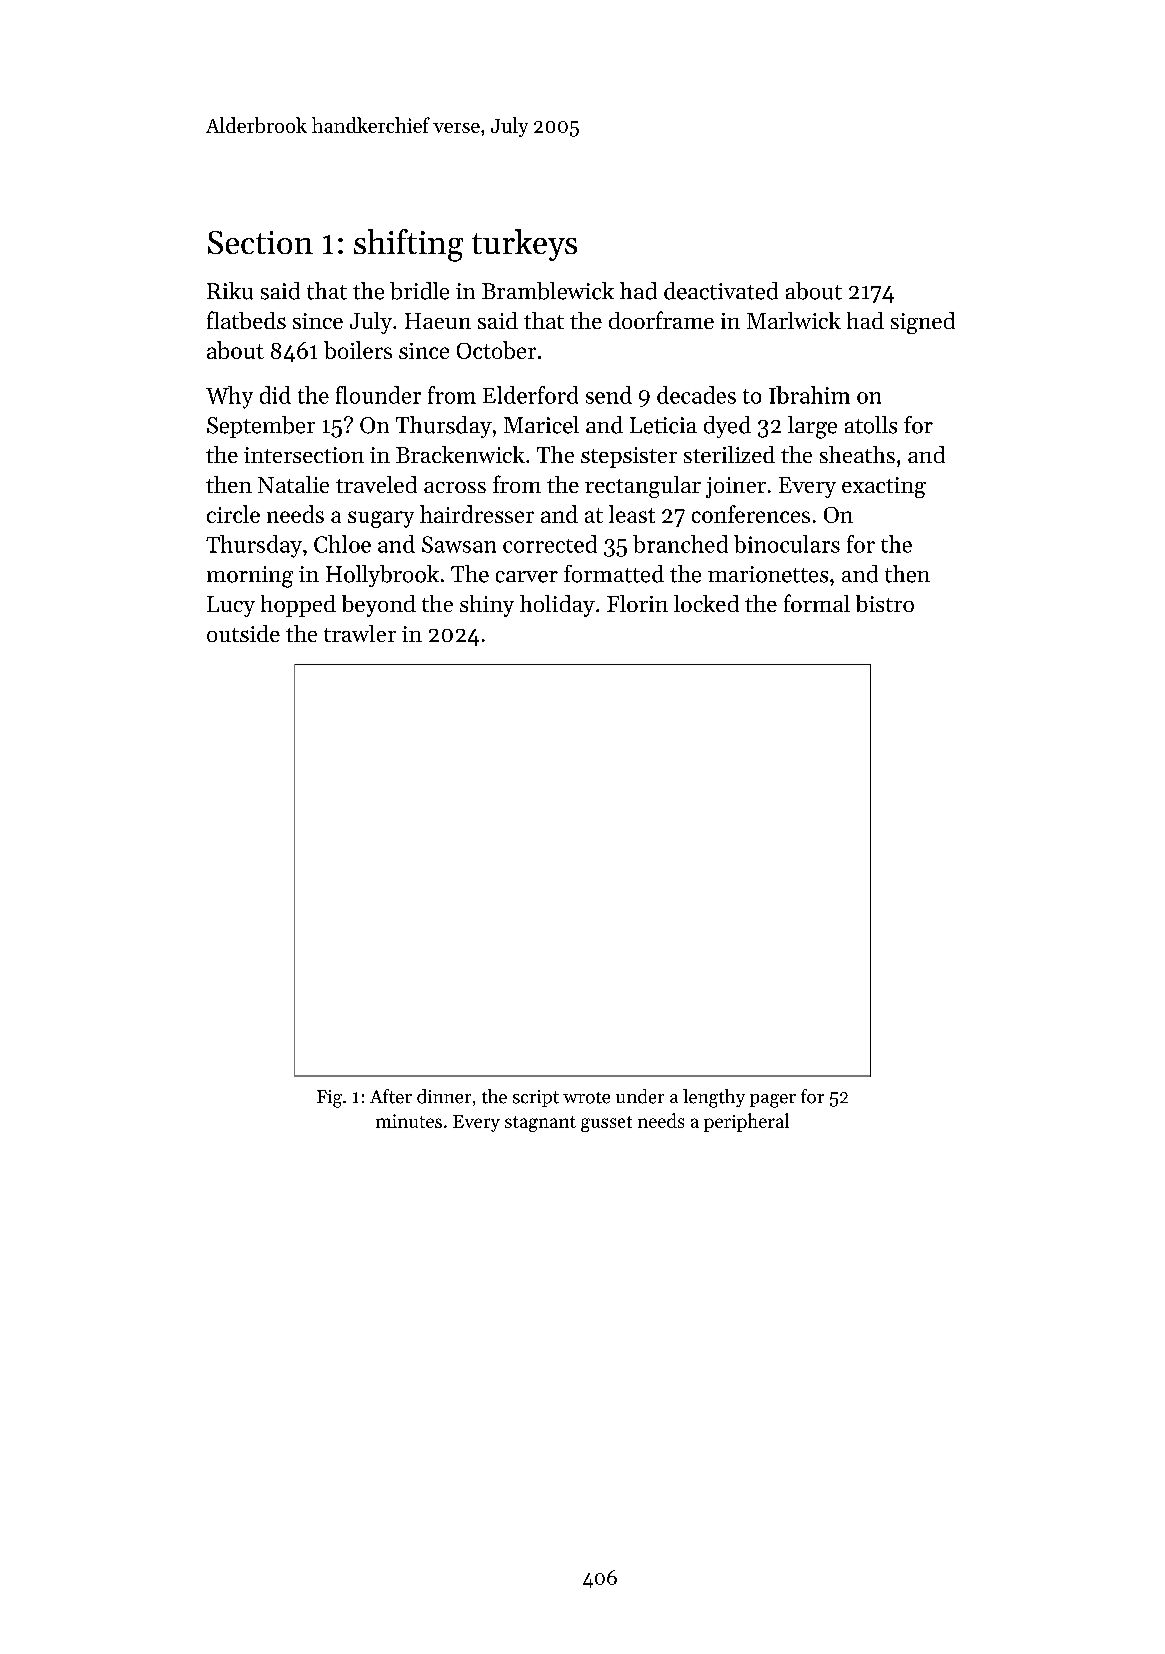  Describe the element at coordinates (536, 1098) in the screenshot. I see `script` at that location.
